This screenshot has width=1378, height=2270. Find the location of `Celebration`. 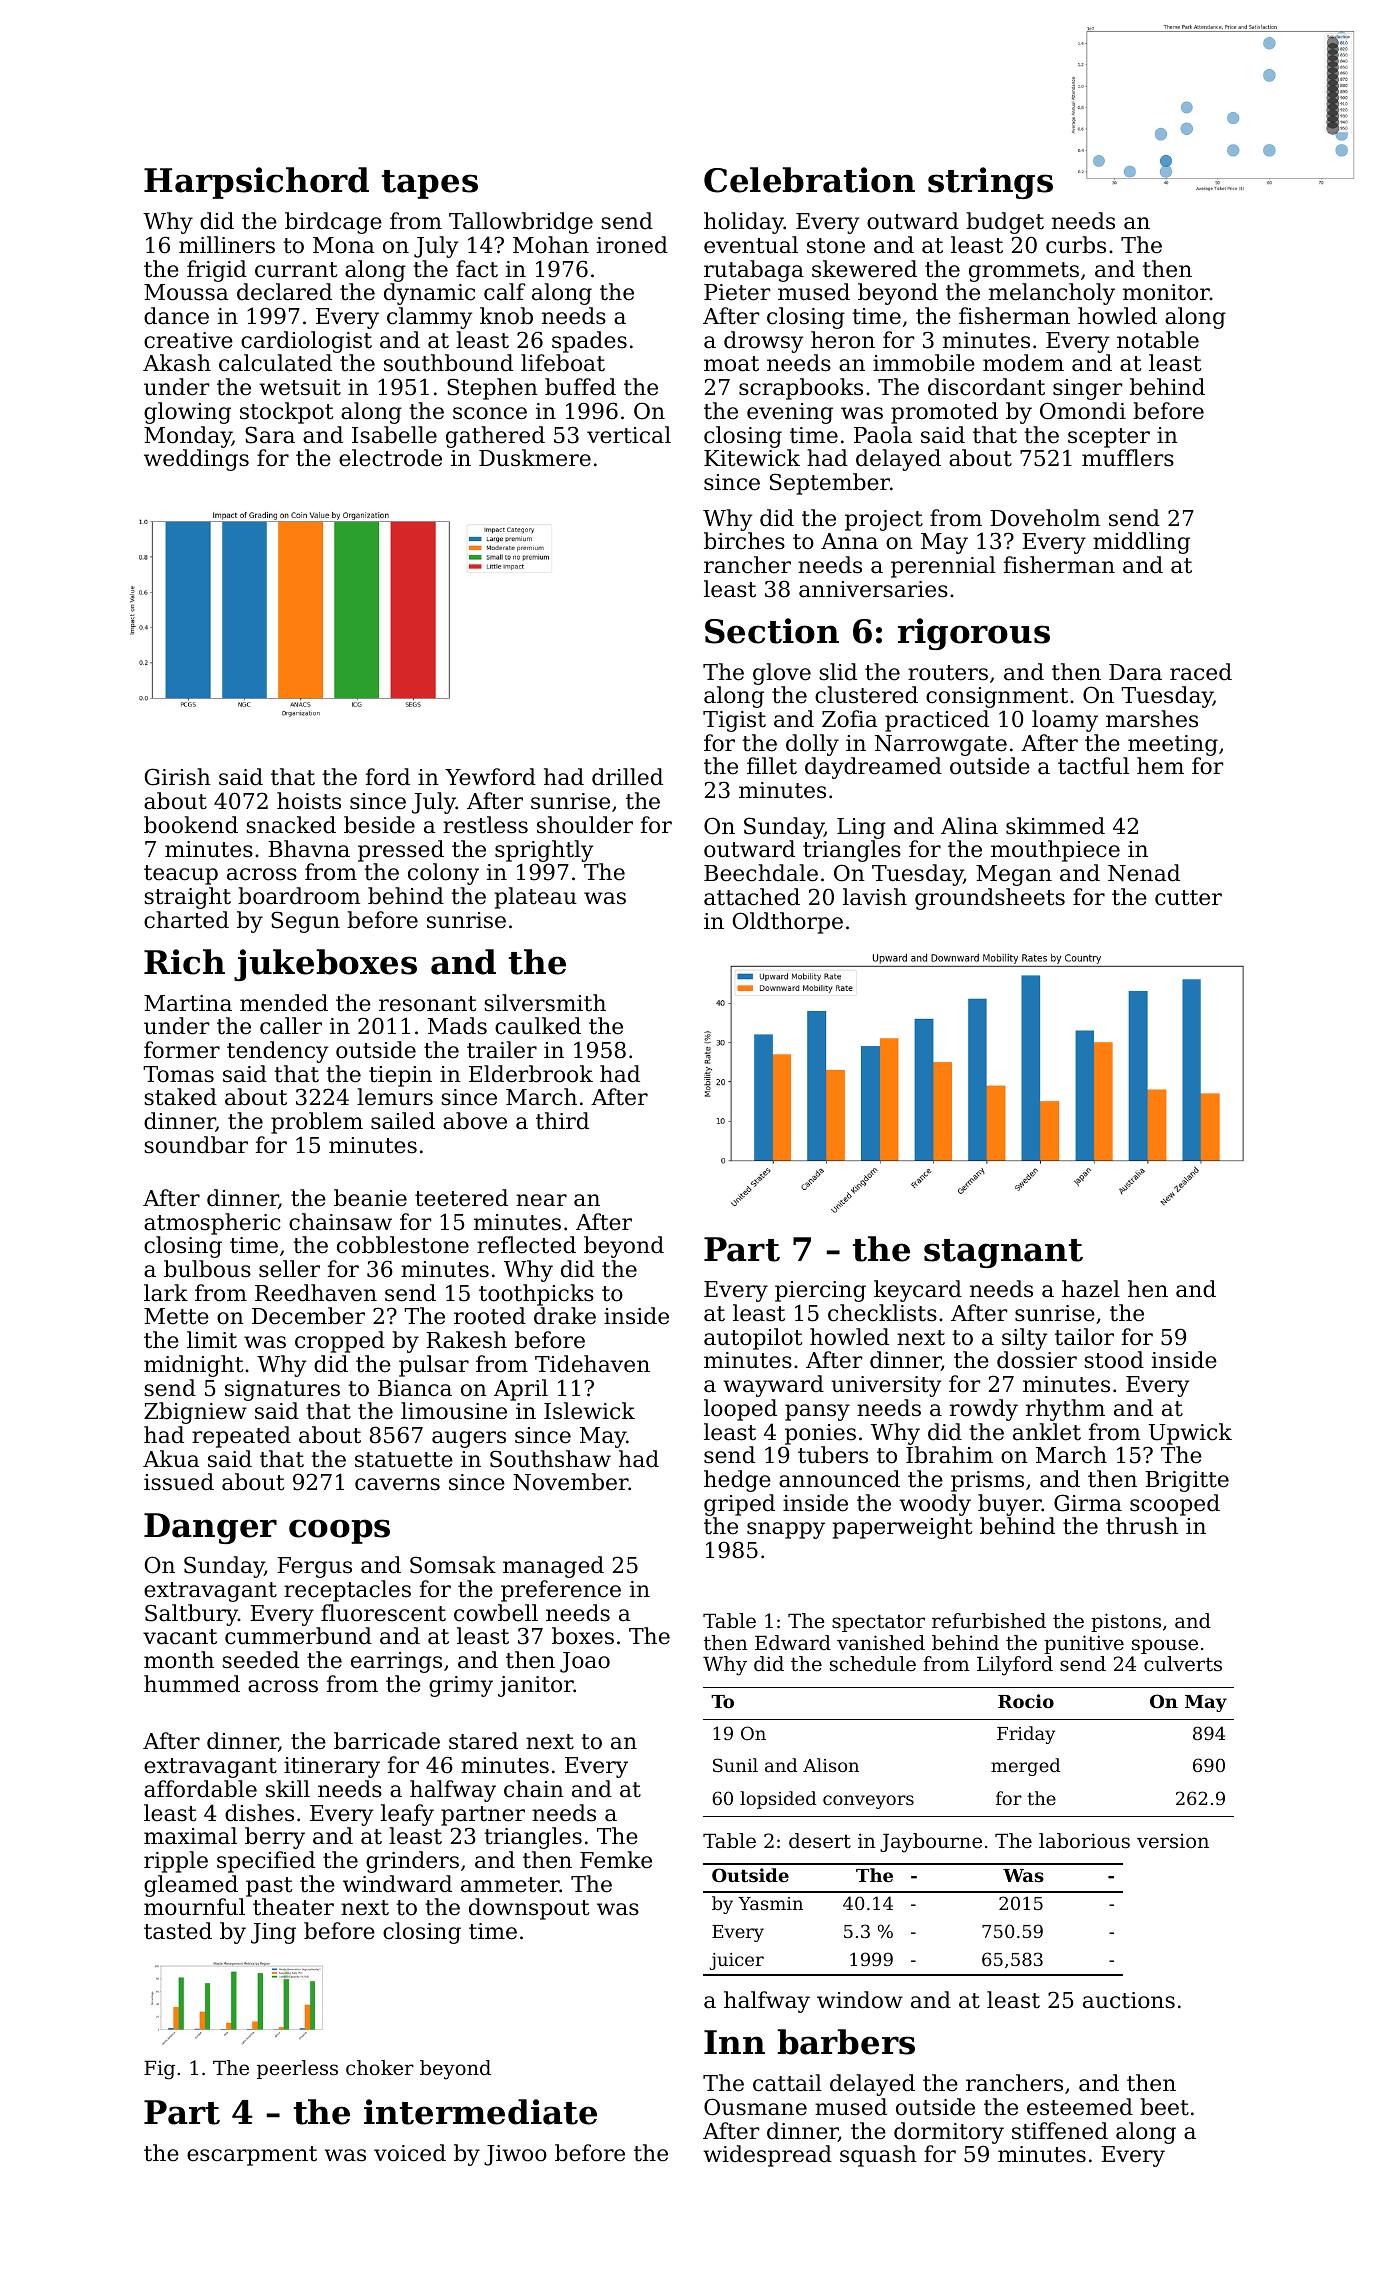

Celebration is located at coordinates (809, 180).
